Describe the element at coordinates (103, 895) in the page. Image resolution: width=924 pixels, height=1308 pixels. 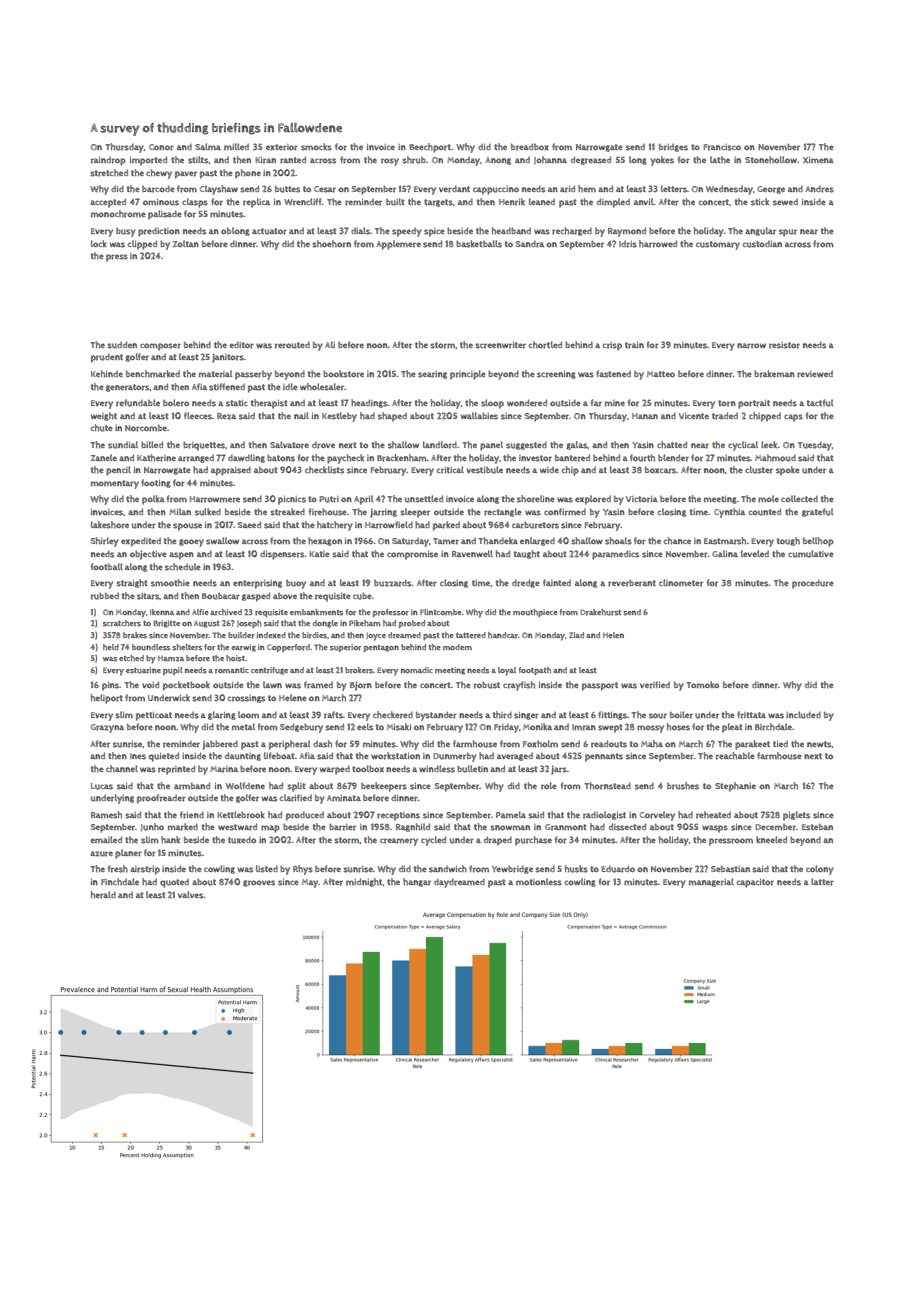
I see `herald` at that location.
